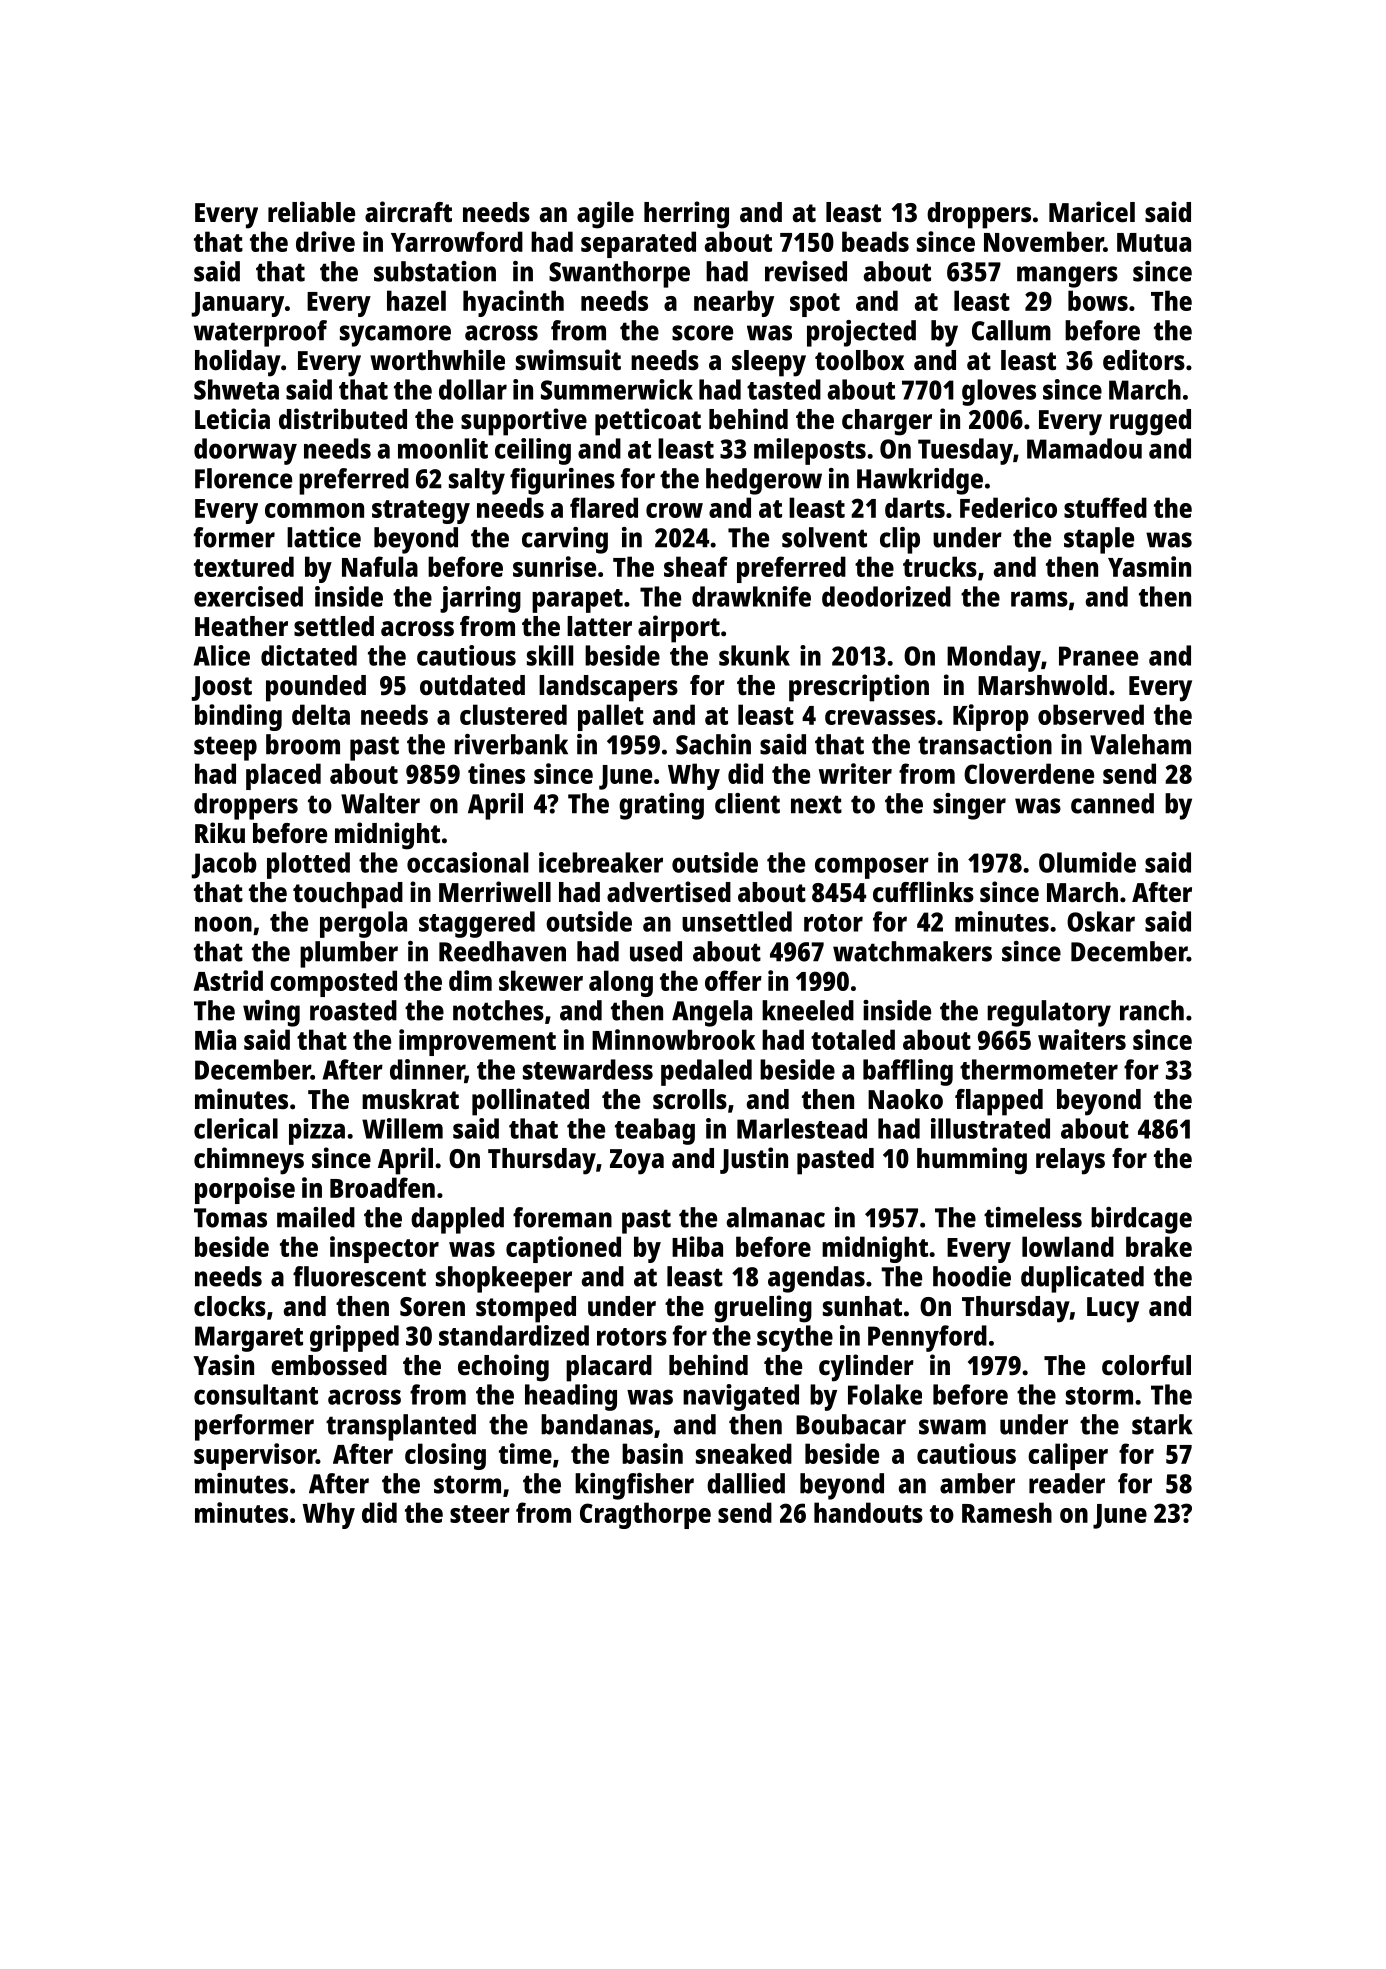  What do you see at coordinates (994, 658) in the image?
I see `Monday` at bounding box center [994, 658].
